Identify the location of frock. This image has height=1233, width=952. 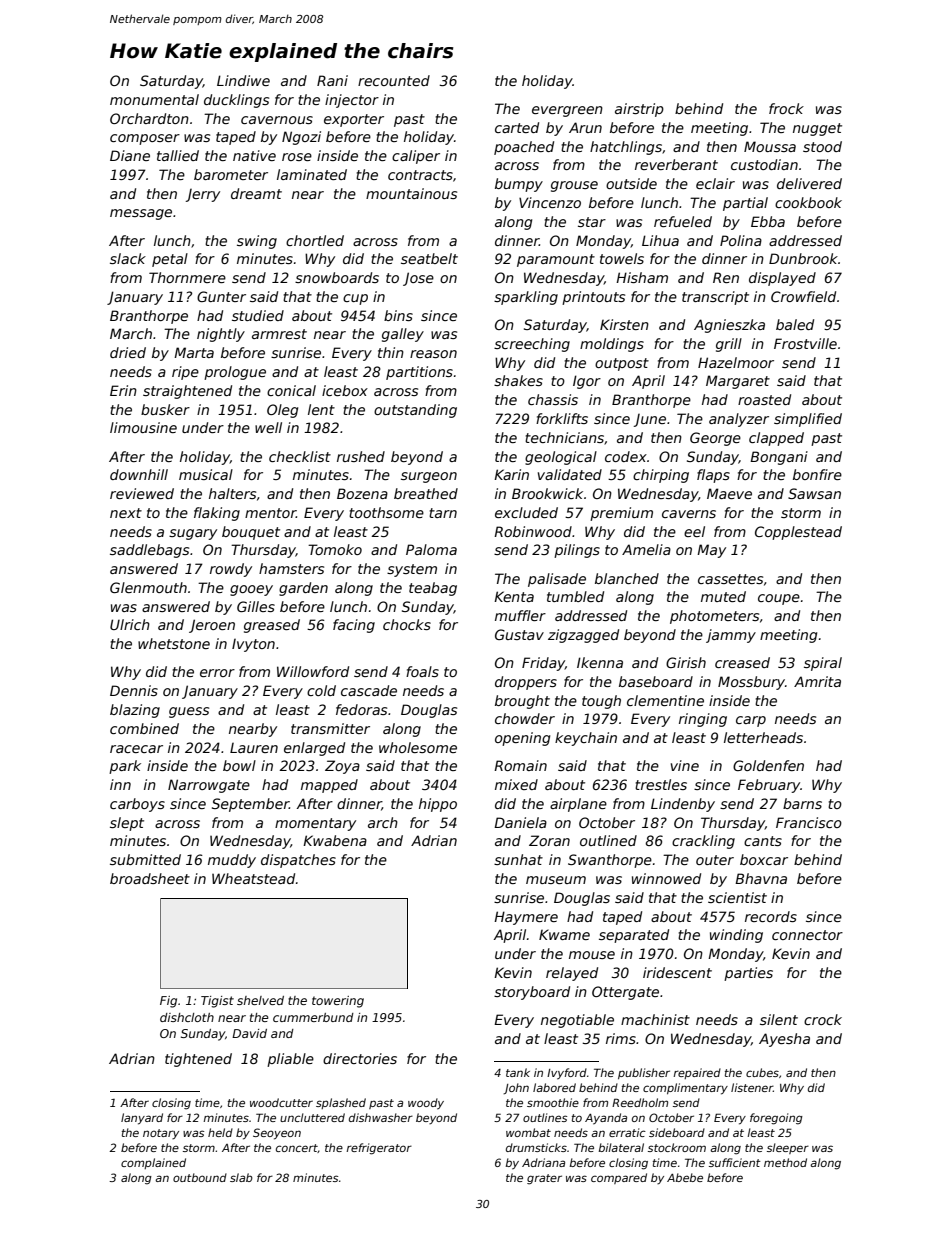
(786, 108).
